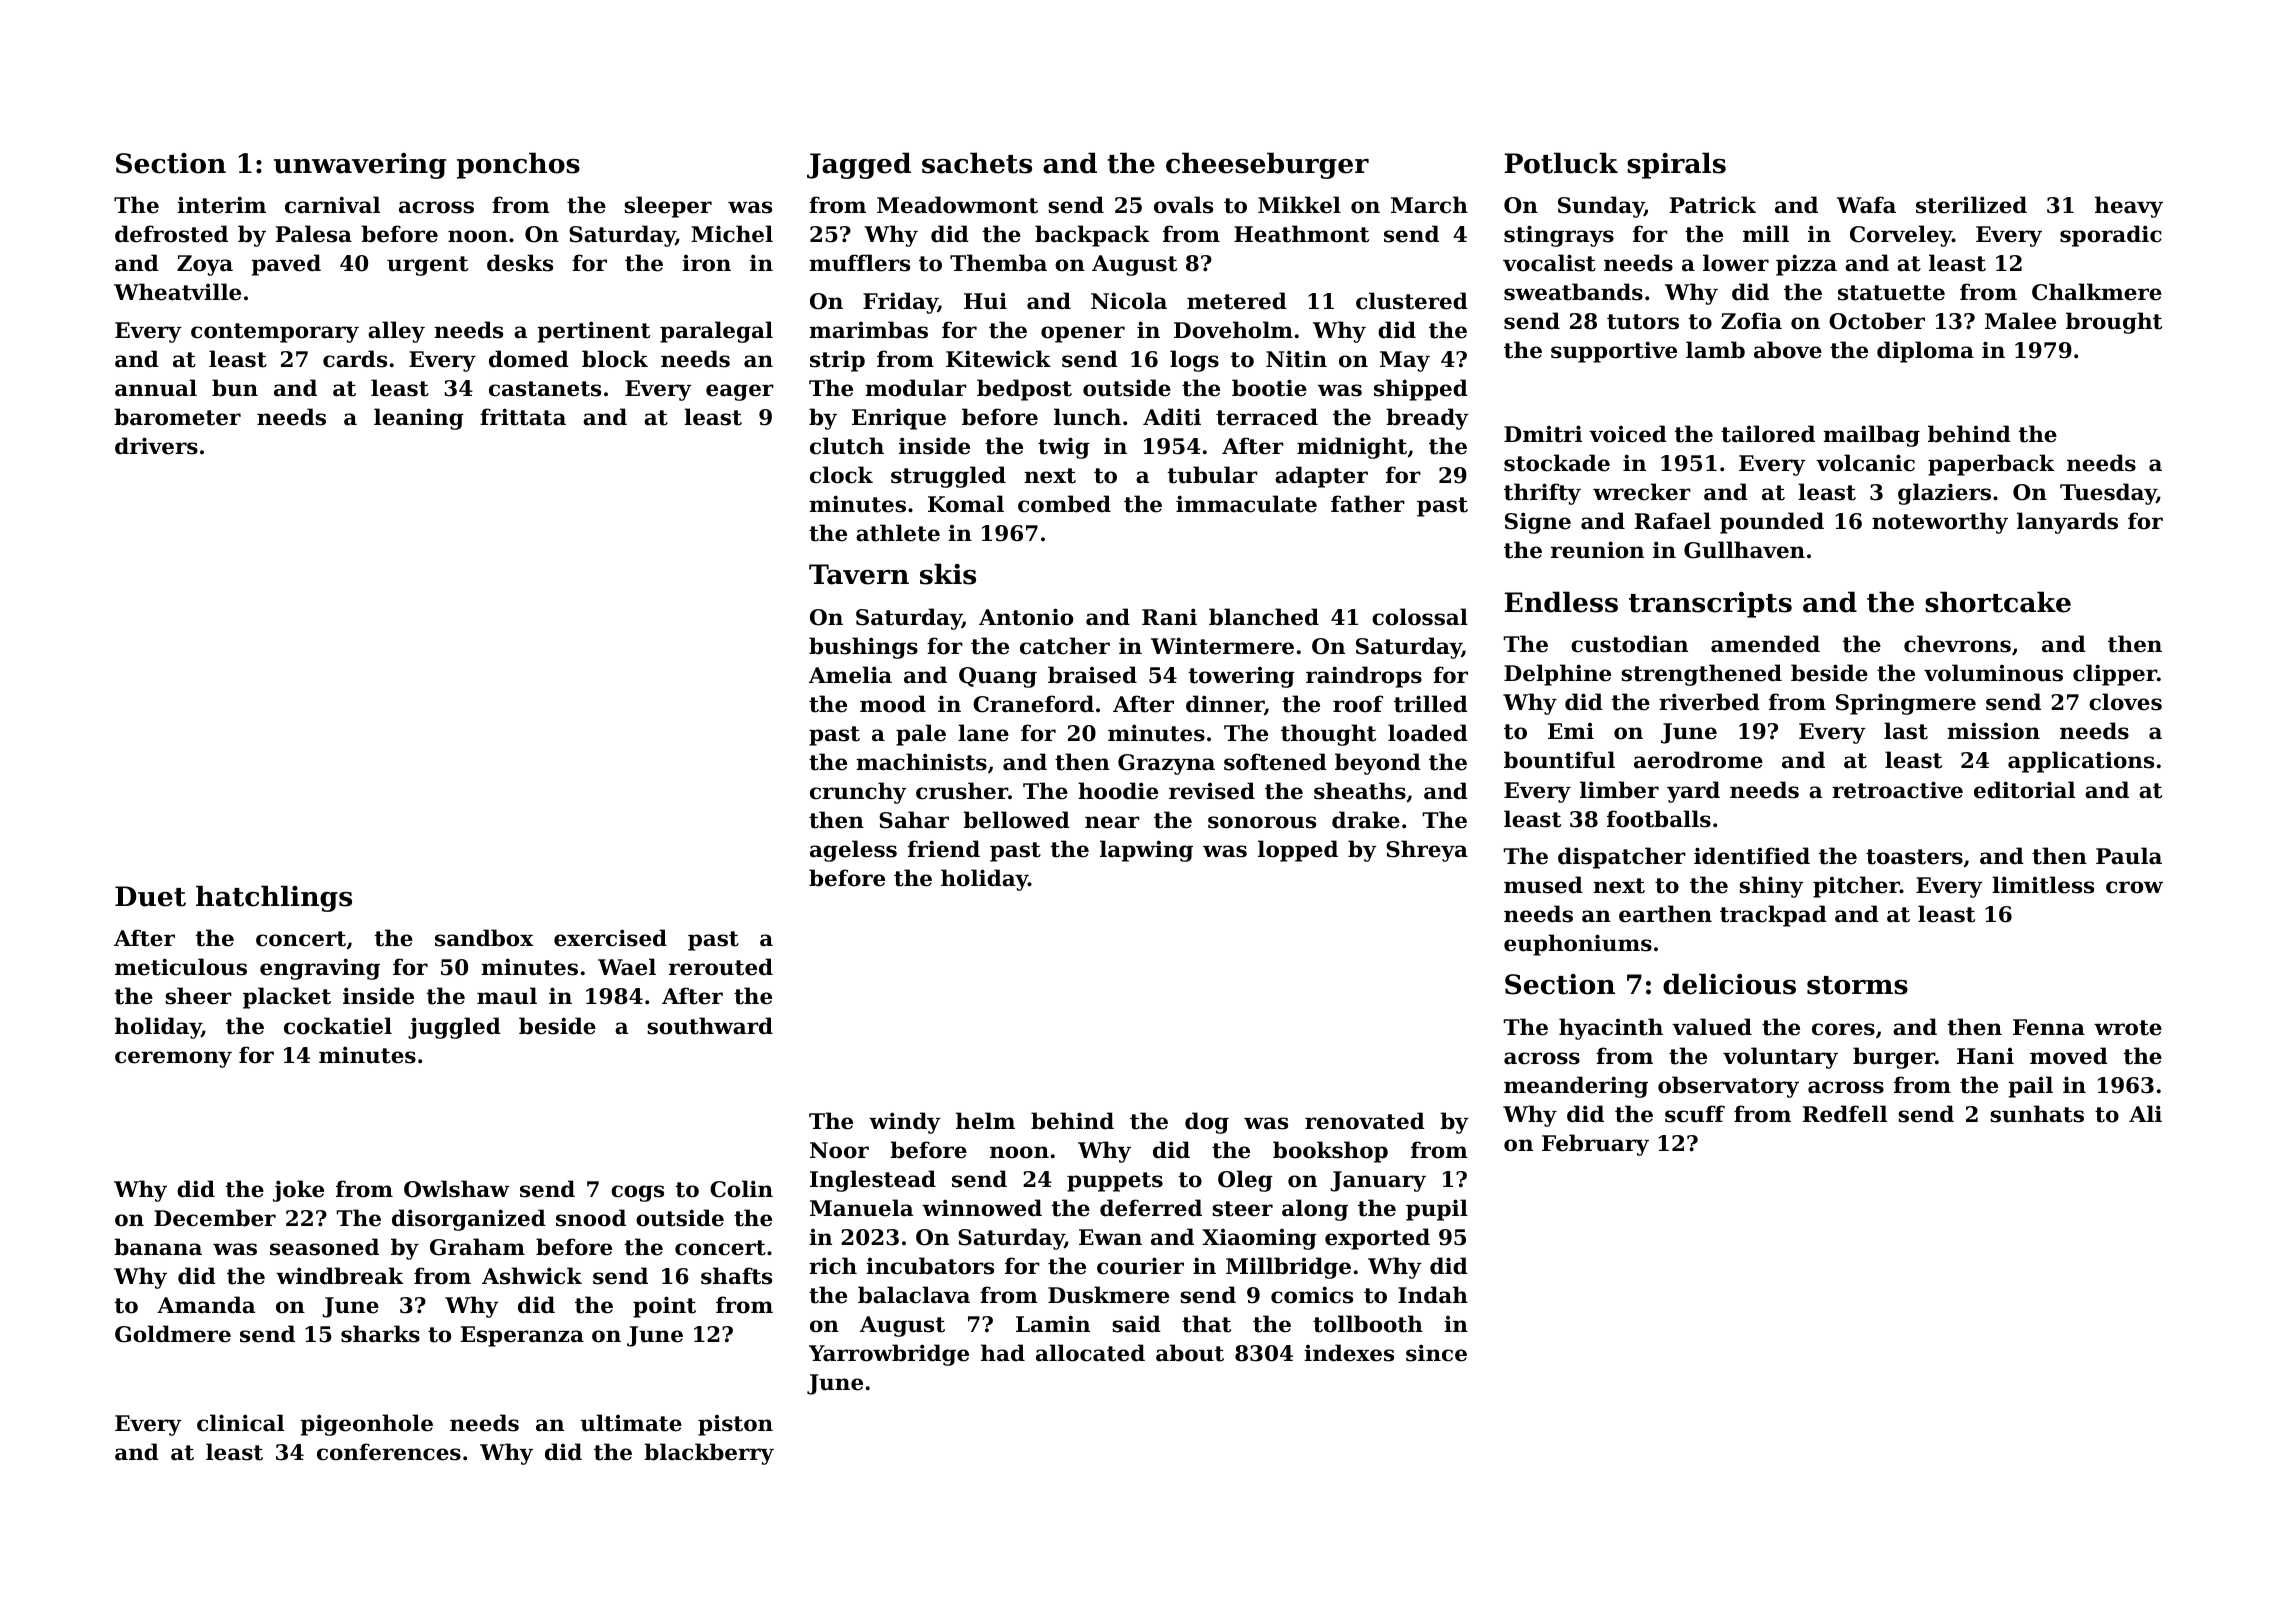 Image resolution: width=2277 pixels, height=1610 pixels. Describe the element at coordinates (1709, 702) in the document. I see `riverbed` at that location.
